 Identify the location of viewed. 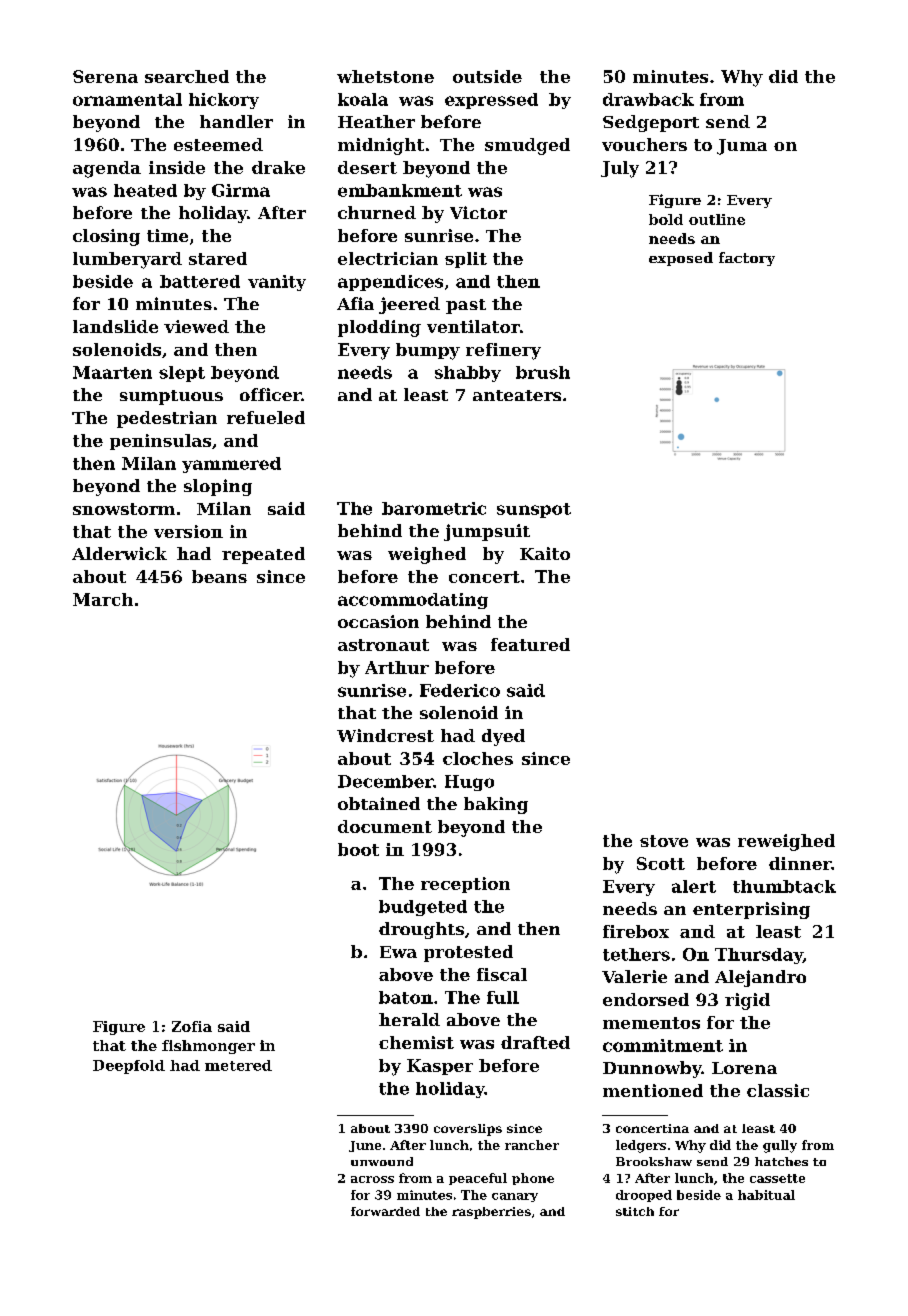
(196, 326).
